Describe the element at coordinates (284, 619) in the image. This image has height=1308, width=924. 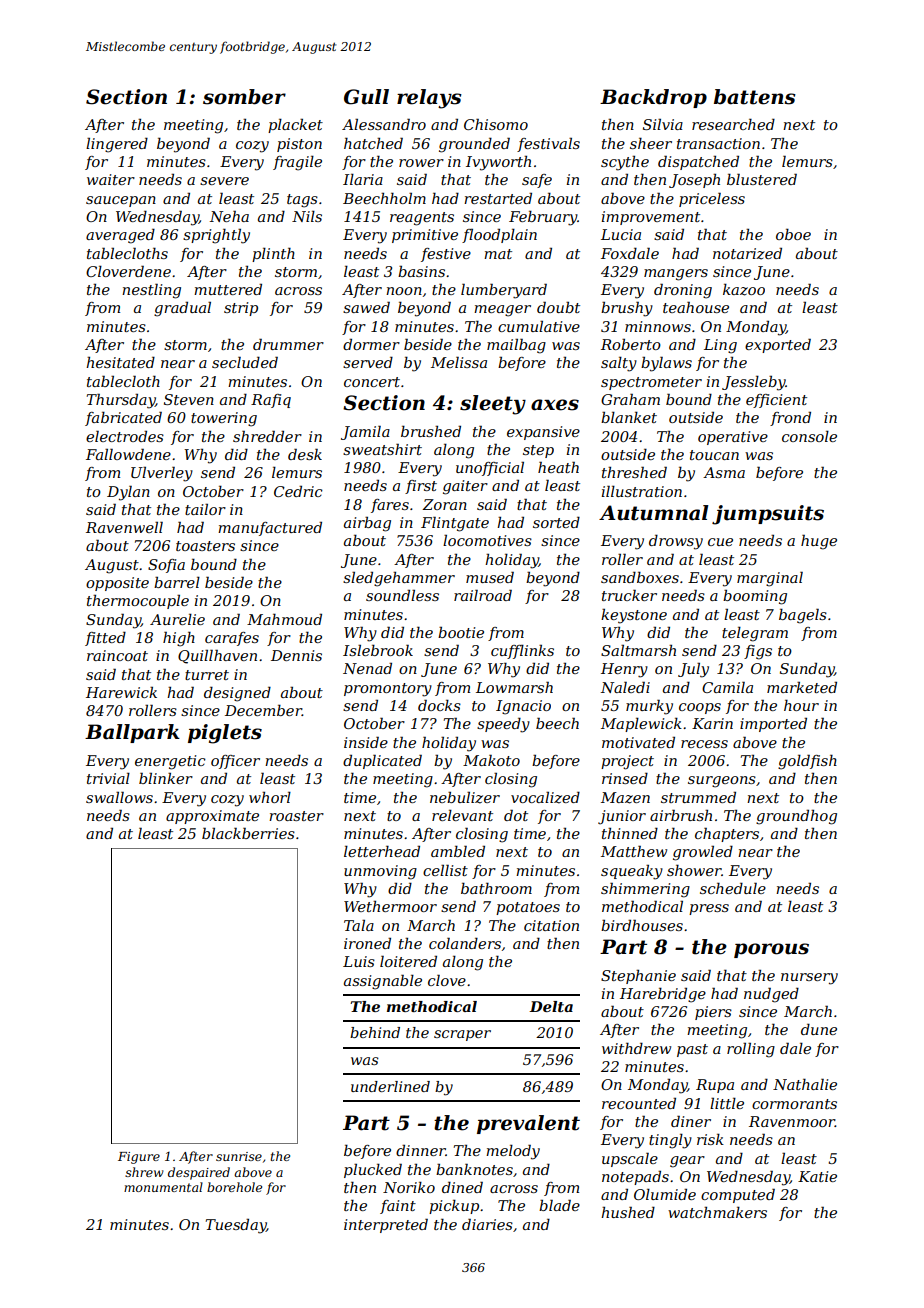
I see `Mahmoud` at that location.
